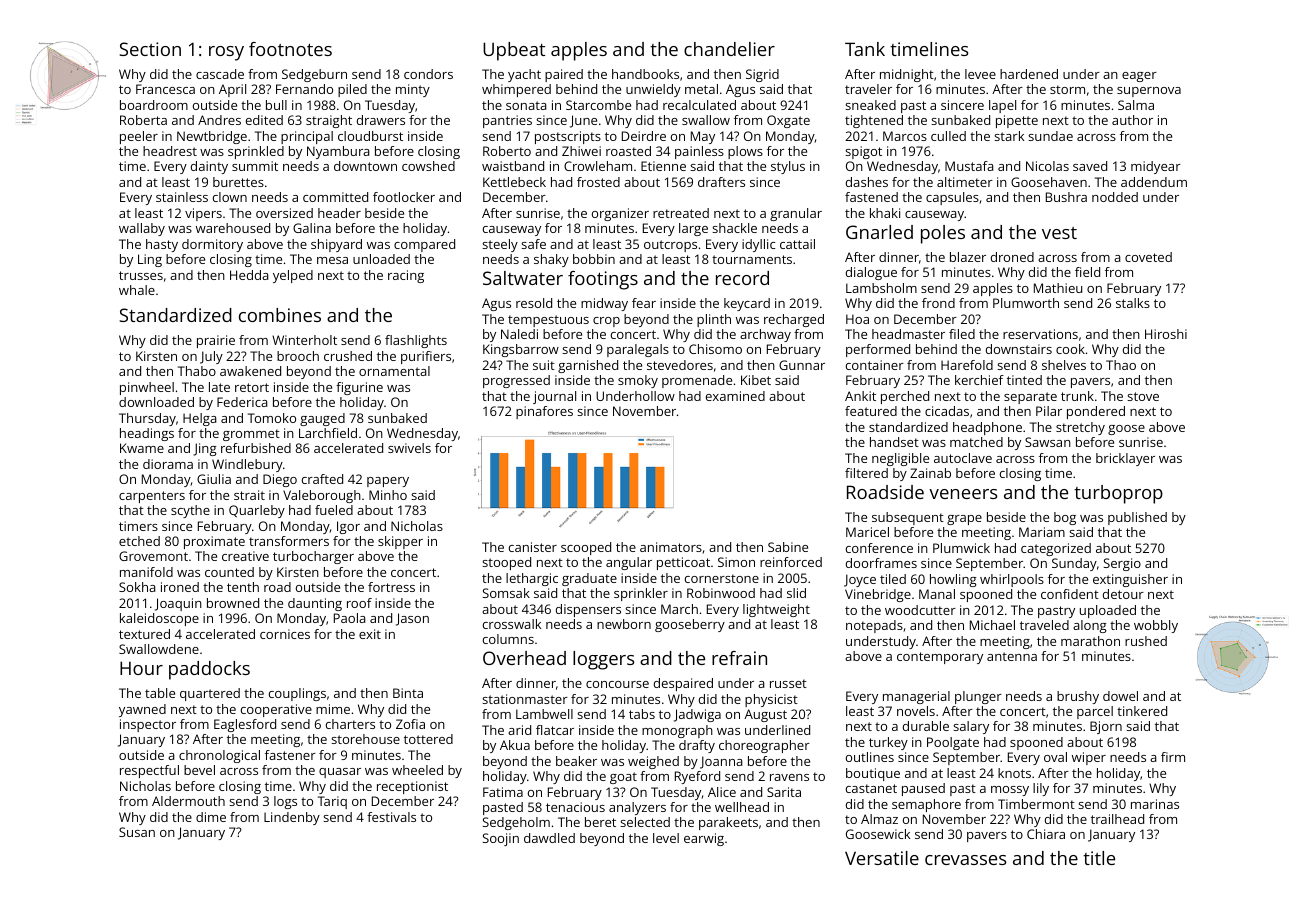  What do you see at coordinates (533, 547) in the screenshot?
I see `canister` at bounding box center [533, 547].
